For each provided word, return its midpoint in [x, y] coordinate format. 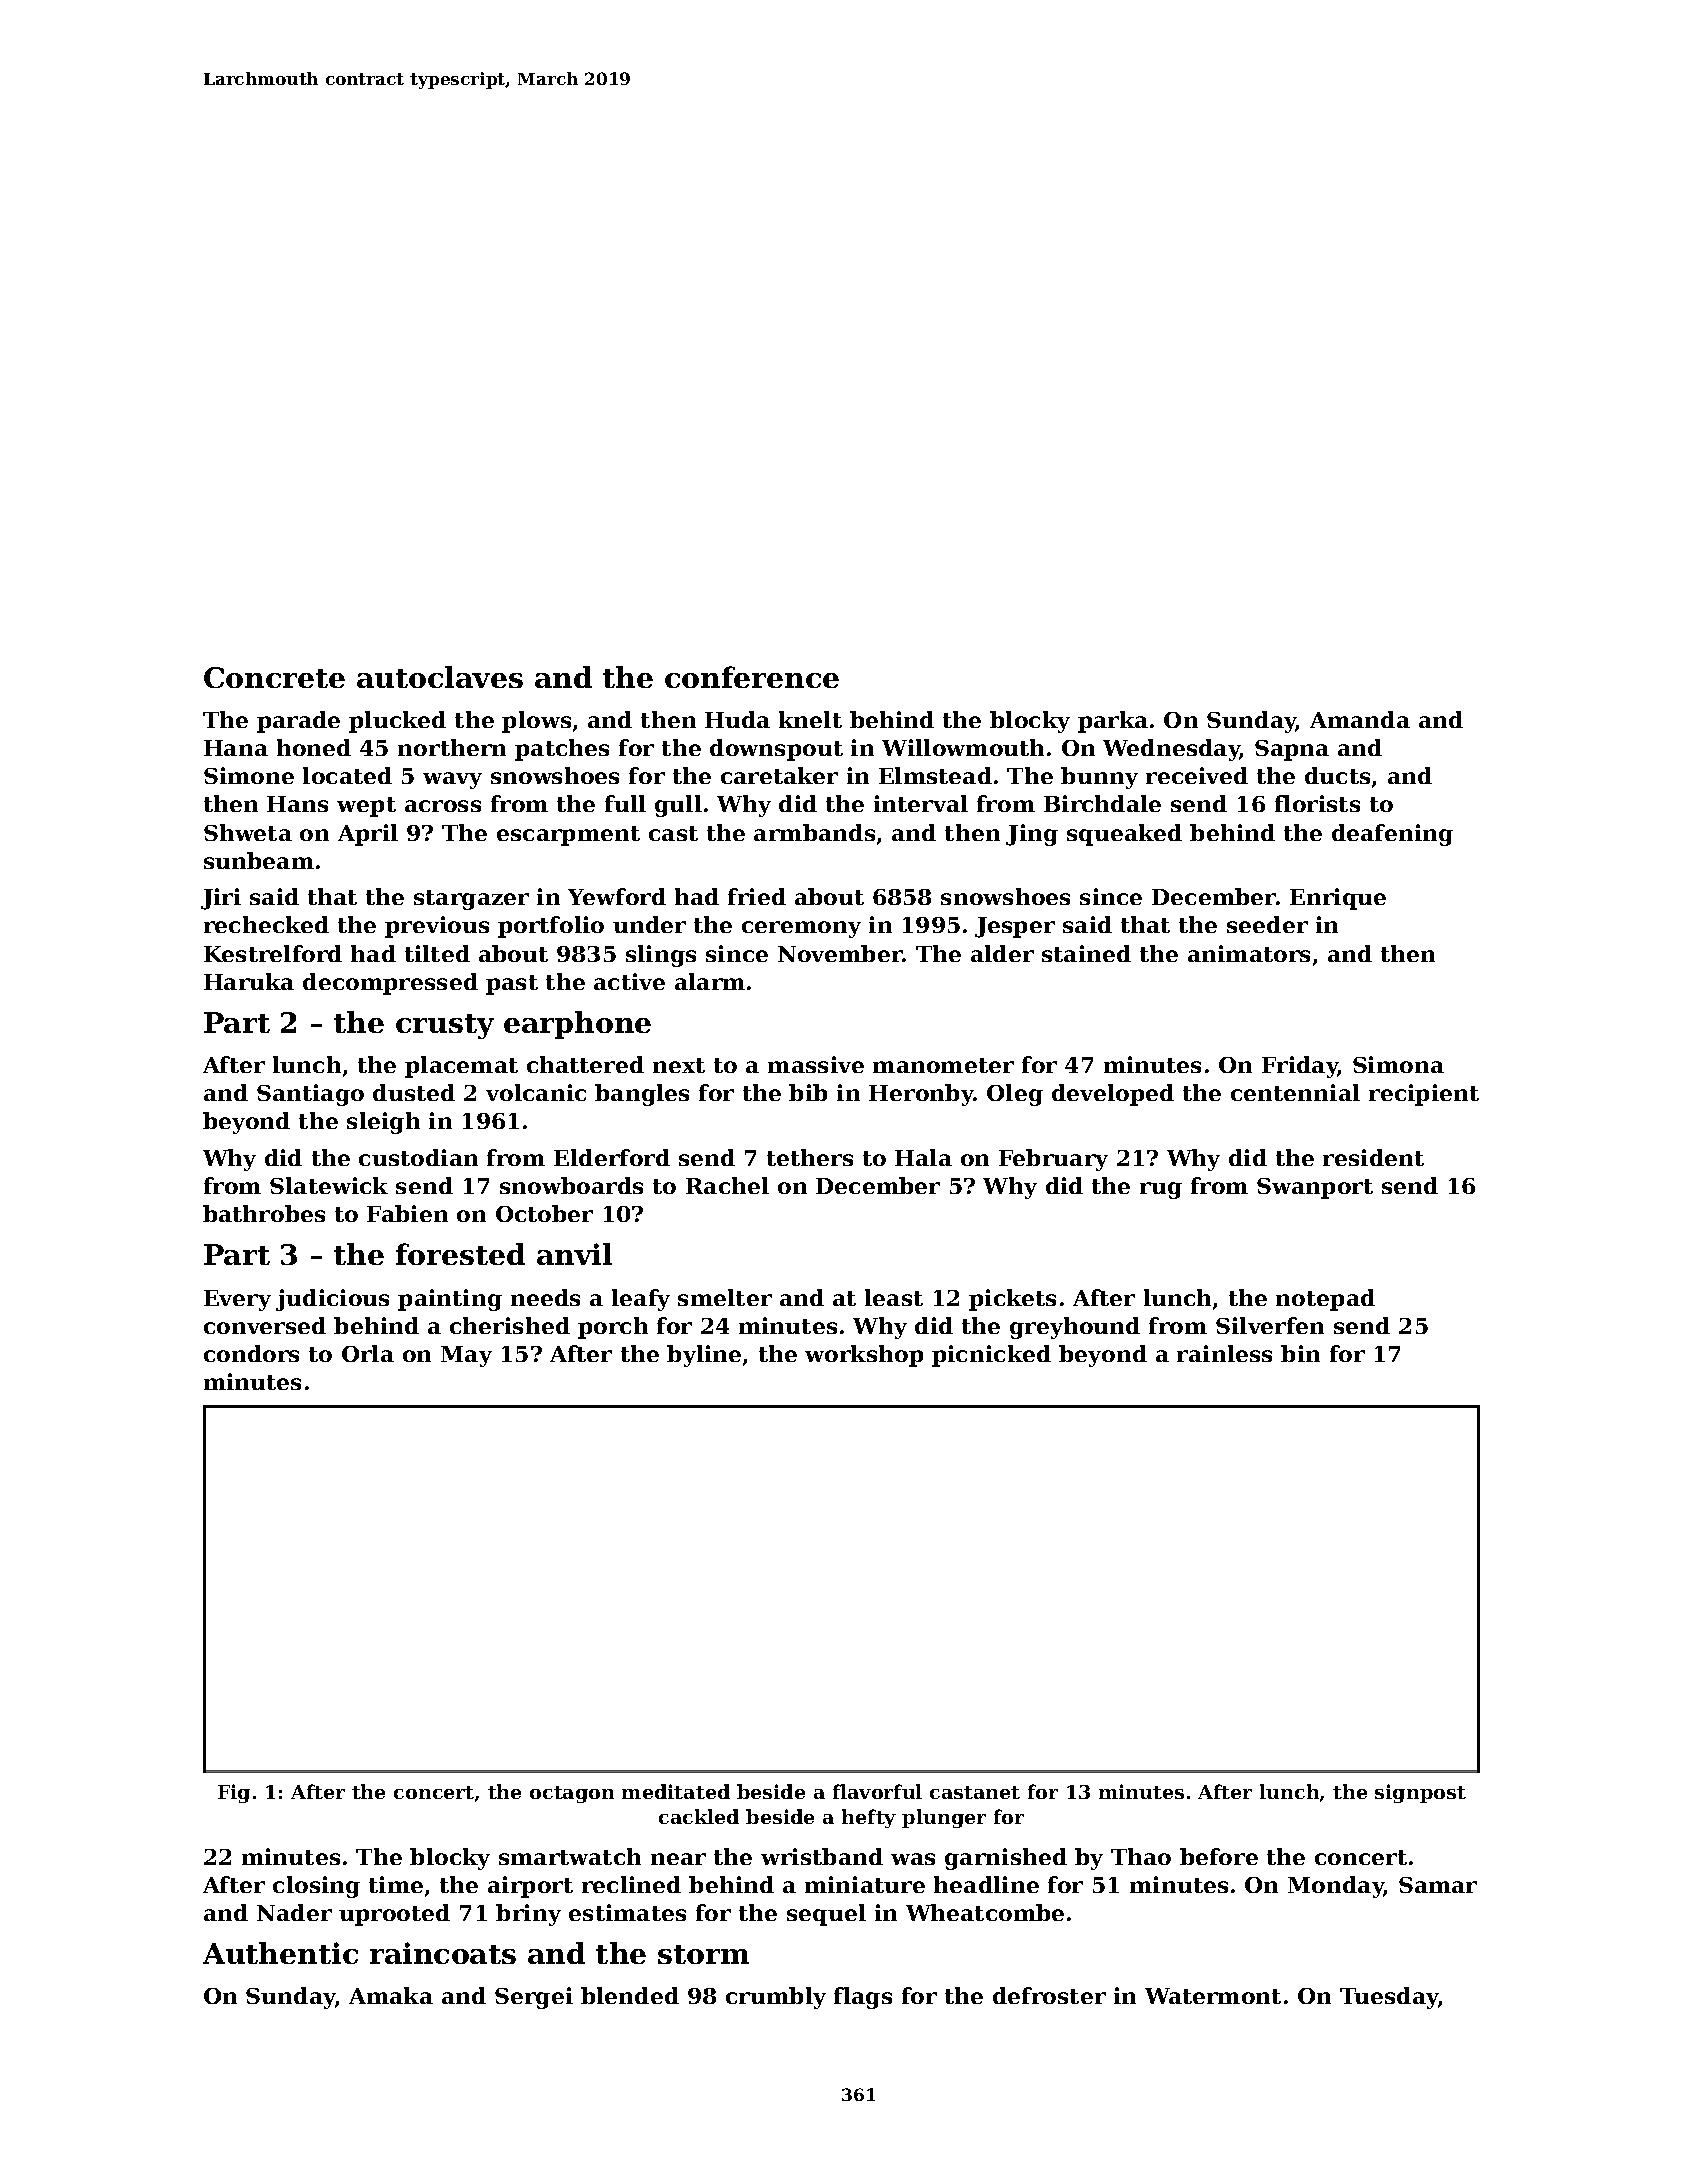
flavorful [877, 1791]
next [679, 1065]
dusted [414, 1092]
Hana [236, 748]
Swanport [1315, 1188]
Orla [368, 1353]
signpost [1420, 1793]
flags [863, 1998]
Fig [234, 1793]
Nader [294, 1912]
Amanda [1360, 719]
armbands [814, 832]
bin [1300, 1353]
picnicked [991, 1356]
